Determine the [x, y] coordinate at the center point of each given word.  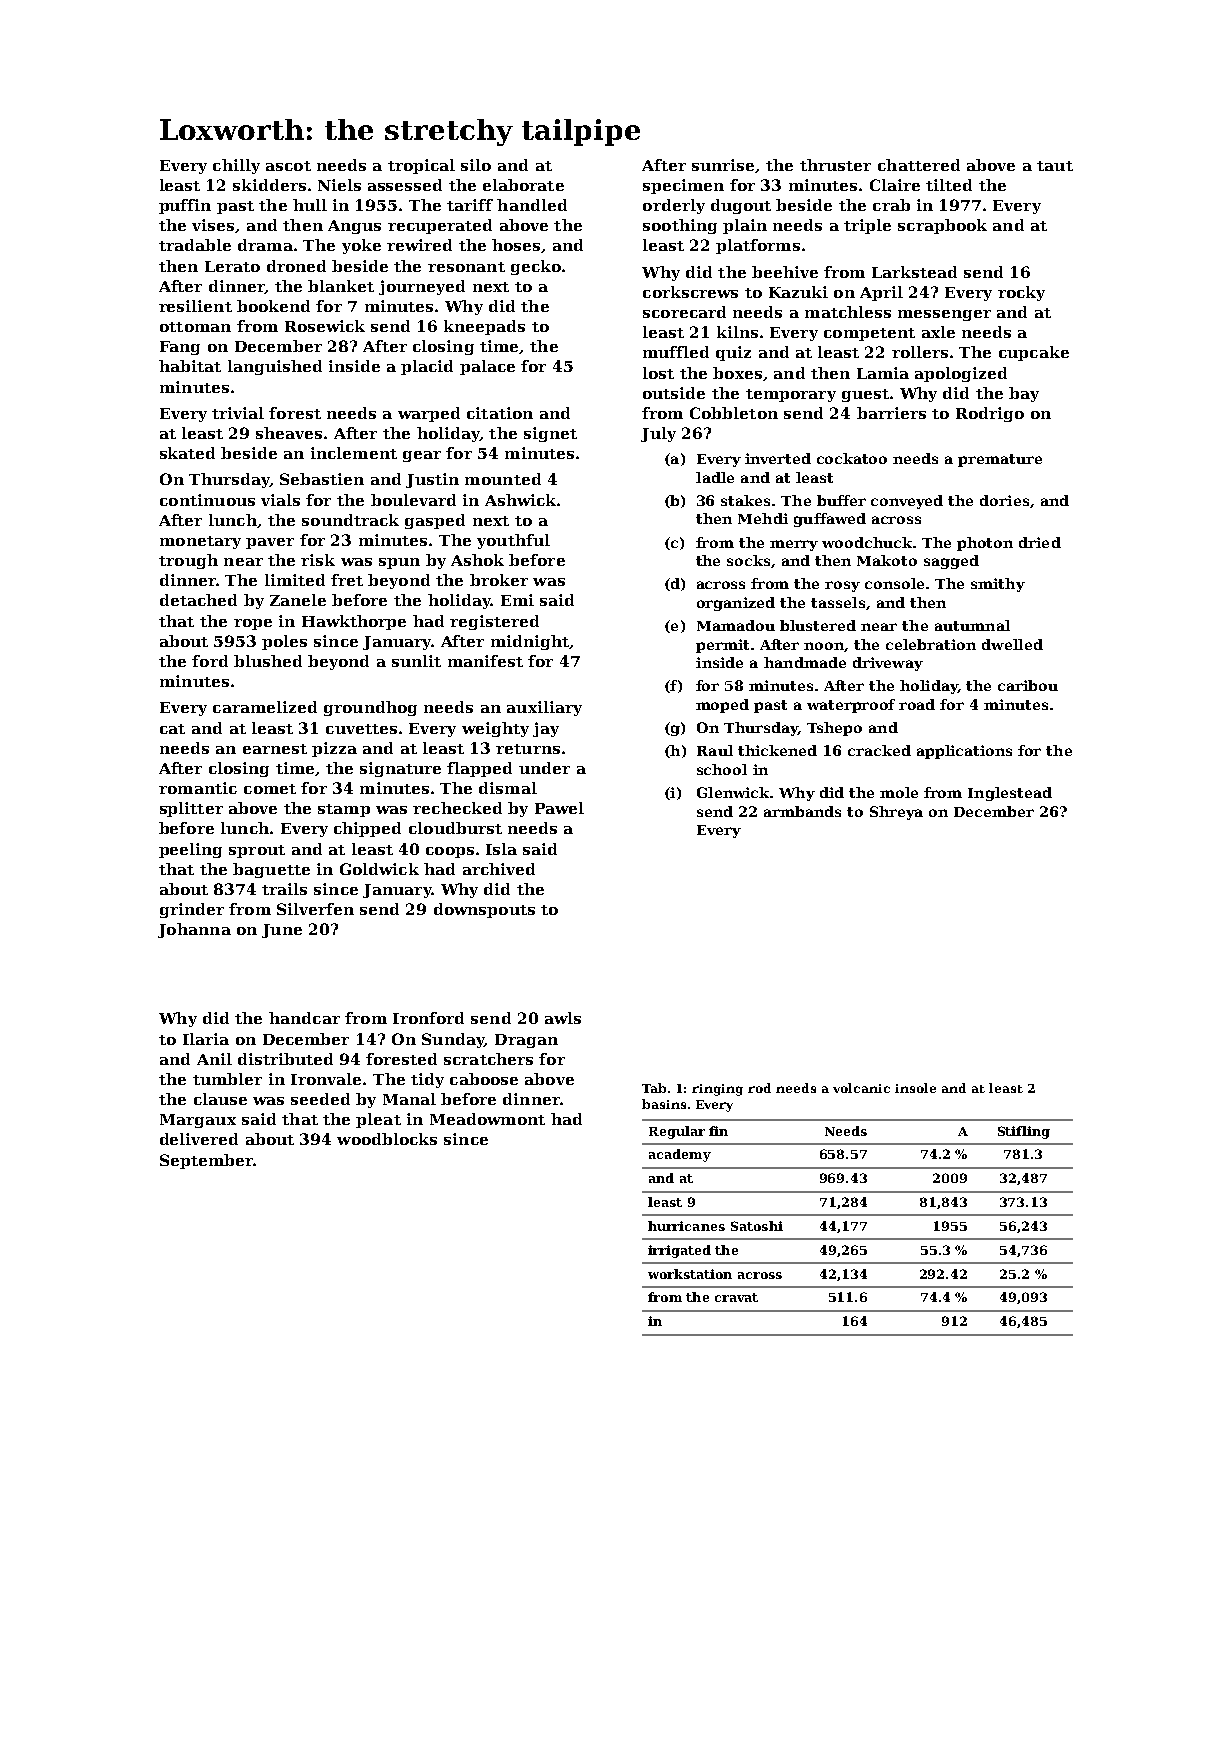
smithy [998, 585]
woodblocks [387, 1139]
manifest [485, 661]
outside [674, 393]
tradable [195, 245]
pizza [334, 749]
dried [1040, 542]
